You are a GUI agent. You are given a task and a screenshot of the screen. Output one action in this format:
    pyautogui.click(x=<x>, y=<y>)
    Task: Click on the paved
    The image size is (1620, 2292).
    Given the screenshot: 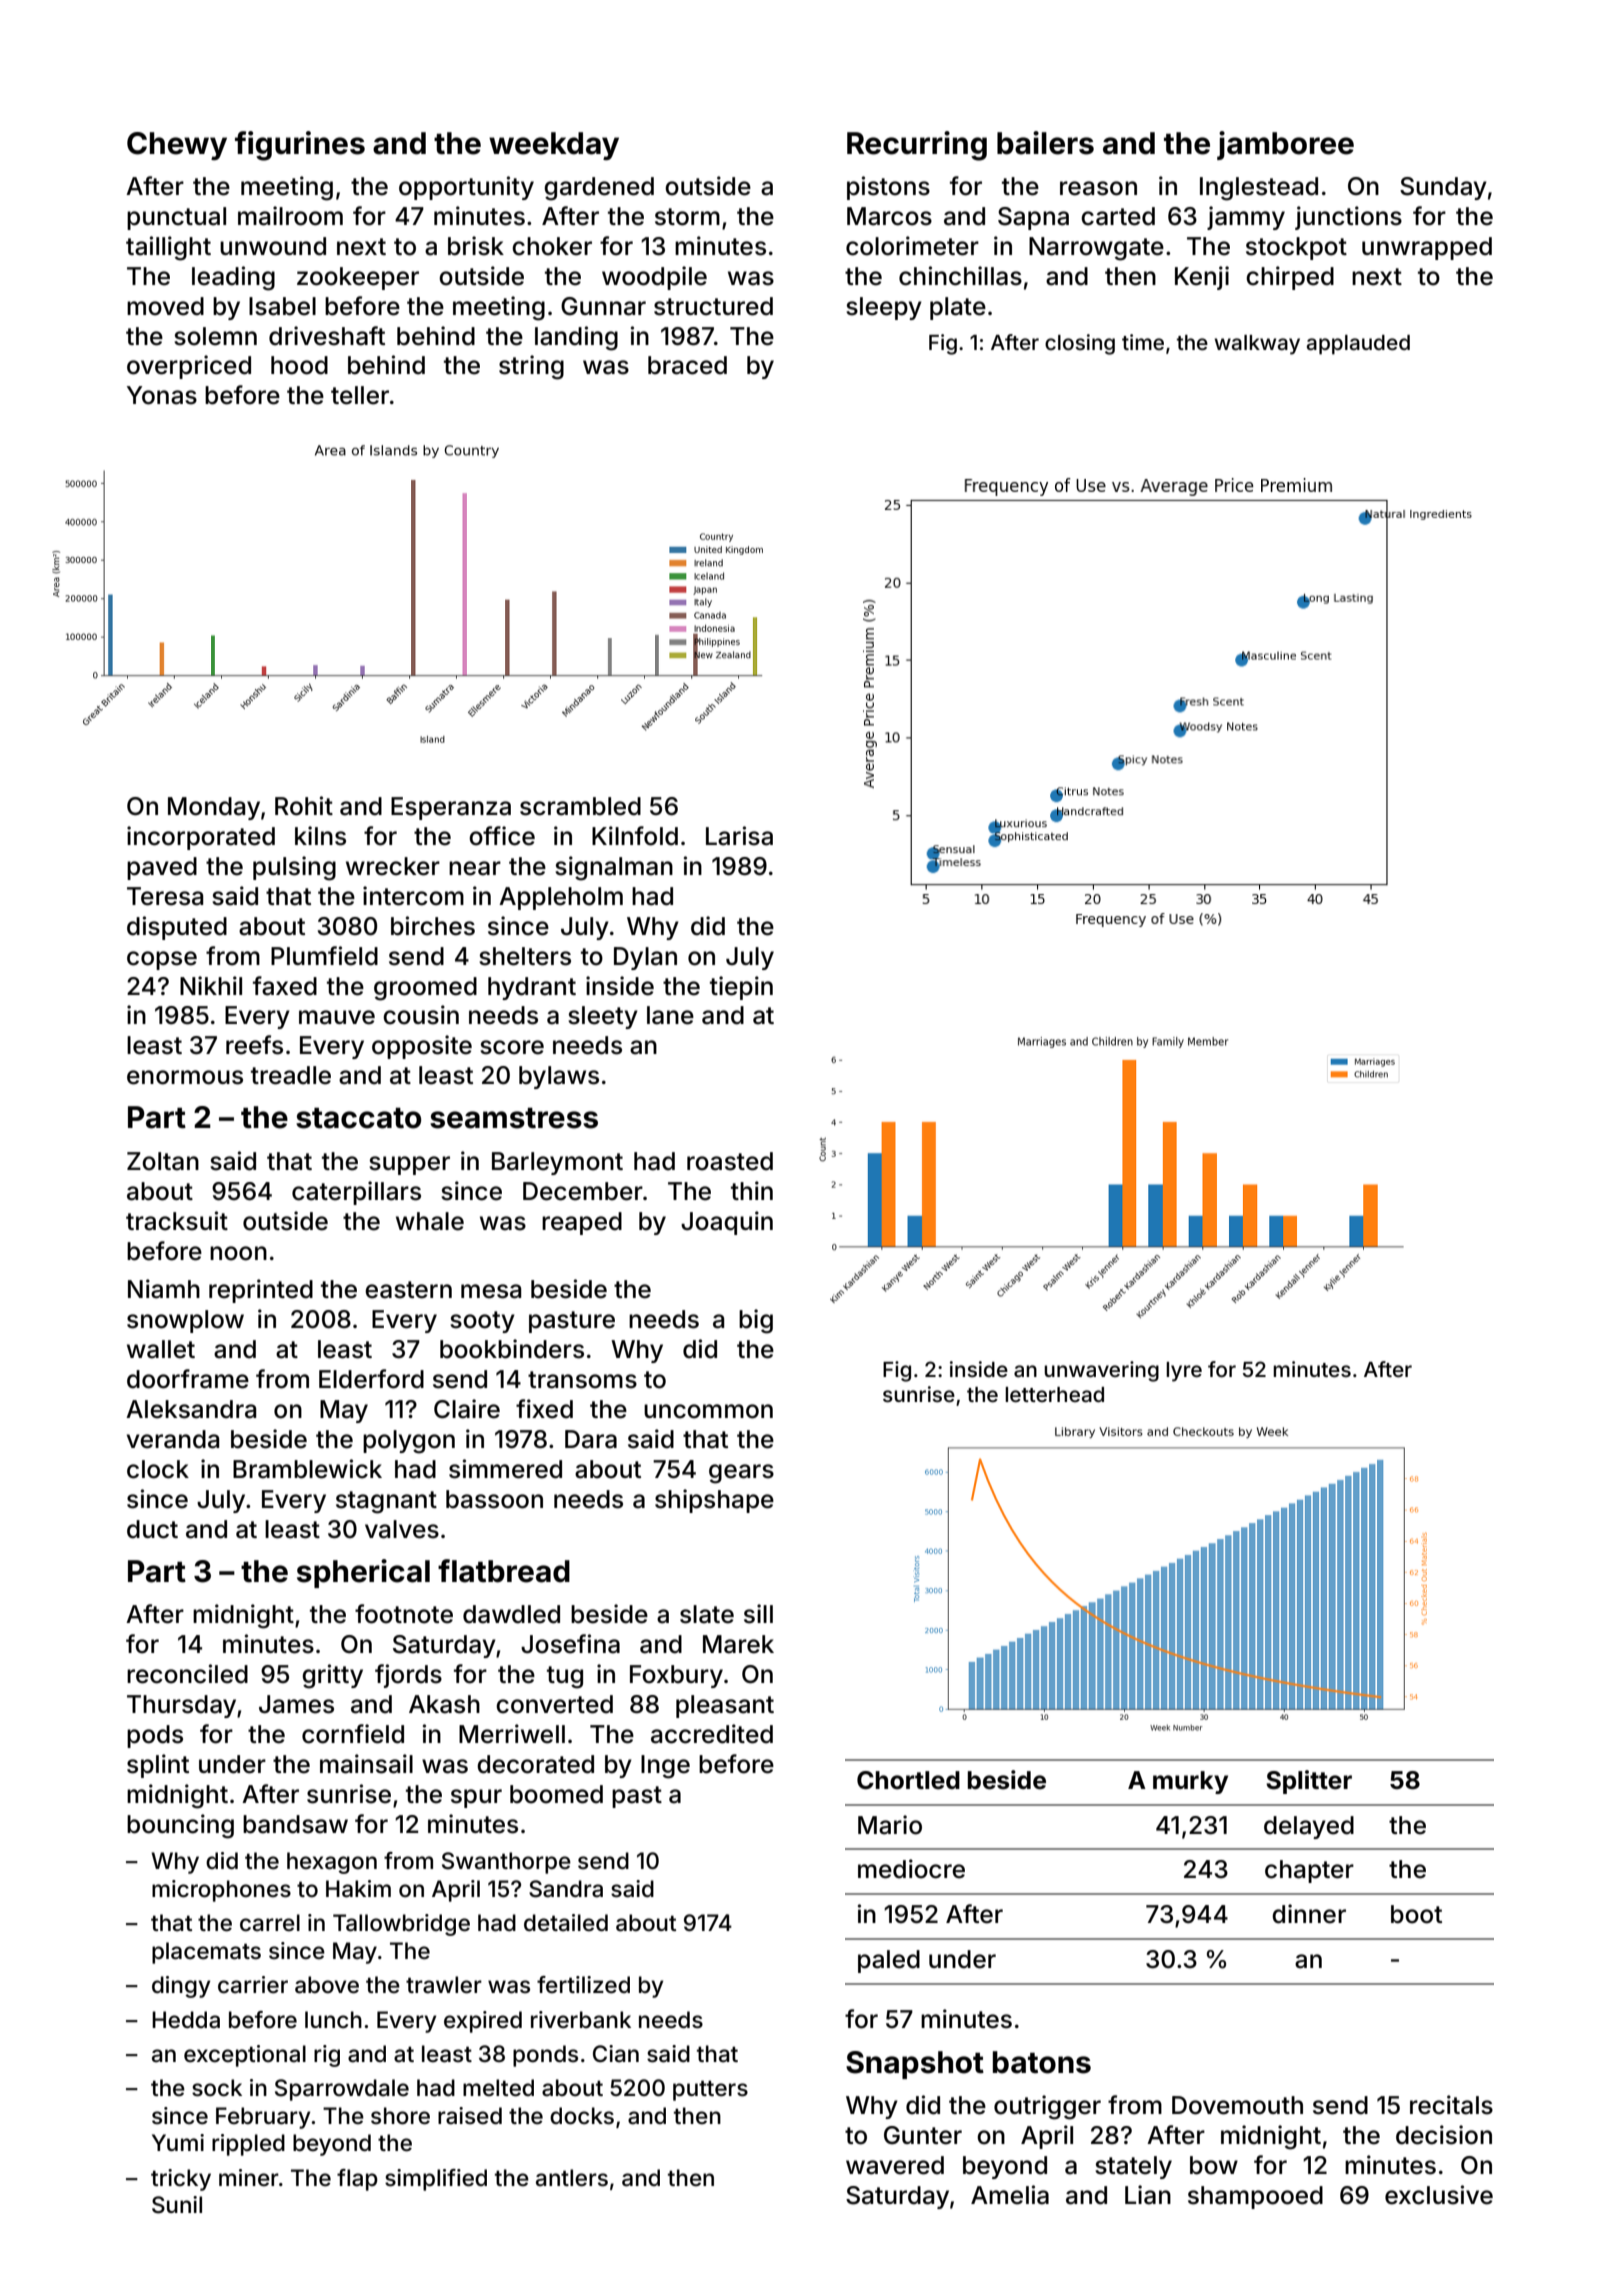 What is the action you would take?
    pyautogui.click(x=162, y=868)
